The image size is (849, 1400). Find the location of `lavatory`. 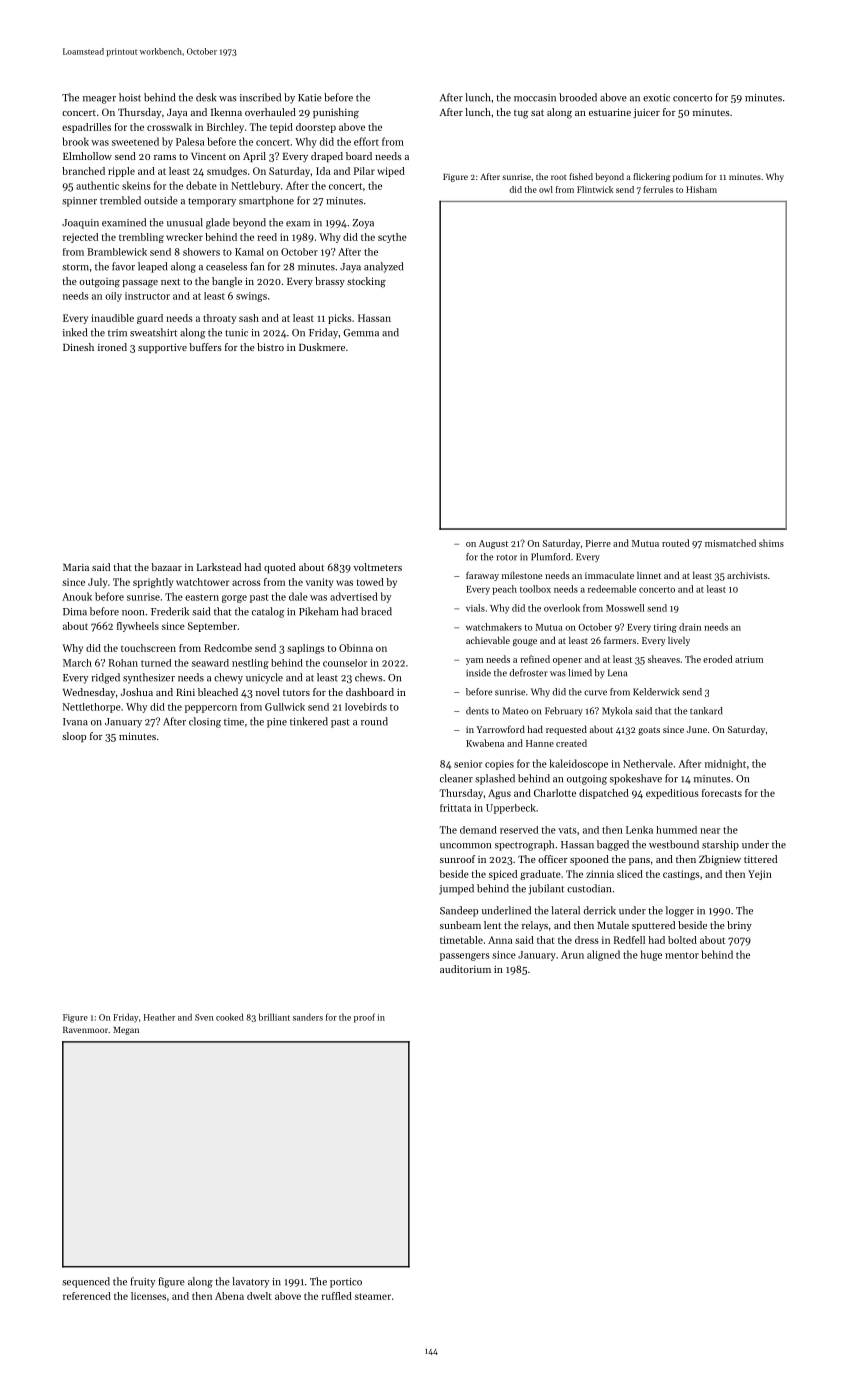

lavatory is located at coordinates (250, 1282).
